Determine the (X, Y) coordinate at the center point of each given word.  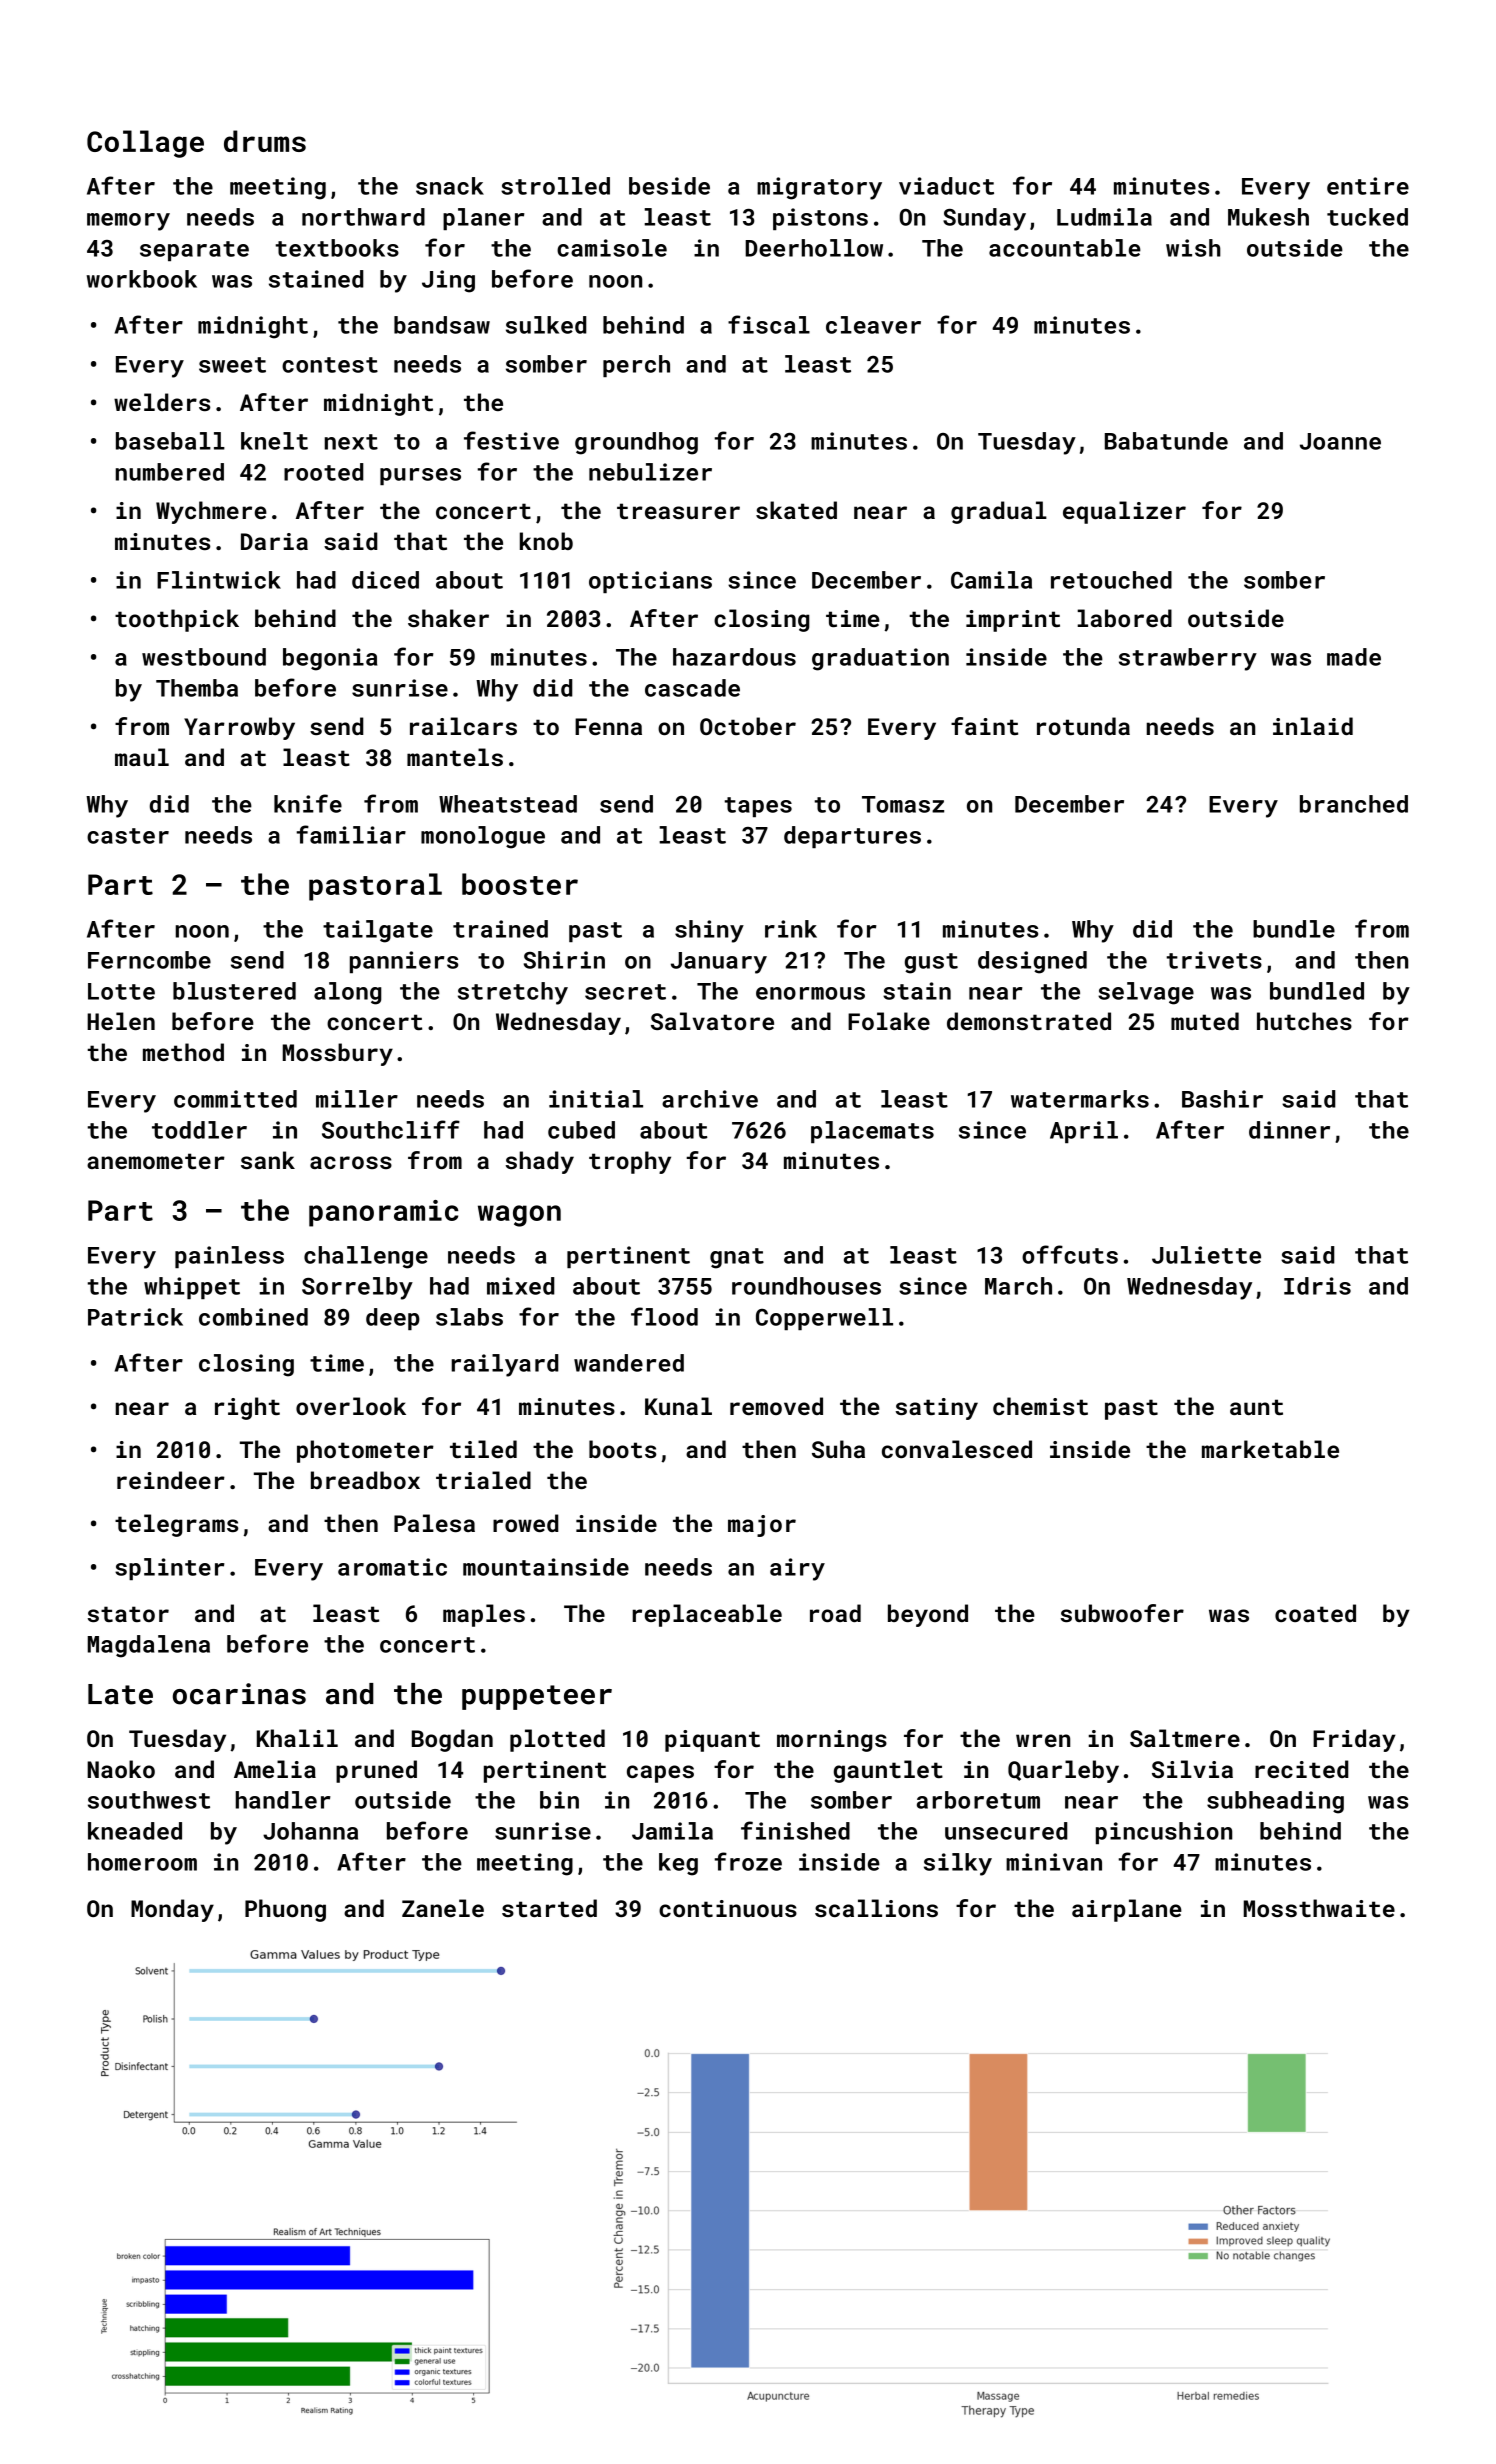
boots (622, 1449)
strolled (555, 186)
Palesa (434, 1523)
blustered (234, 991)
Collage (145, 144)
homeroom (142, 1862)
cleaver (873, 325)
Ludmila (1104, 217)
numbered (169, 472)
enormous (810, 993)
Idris (1317, 1286)
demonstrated (1029, 1021)
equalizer (1124, 512)
